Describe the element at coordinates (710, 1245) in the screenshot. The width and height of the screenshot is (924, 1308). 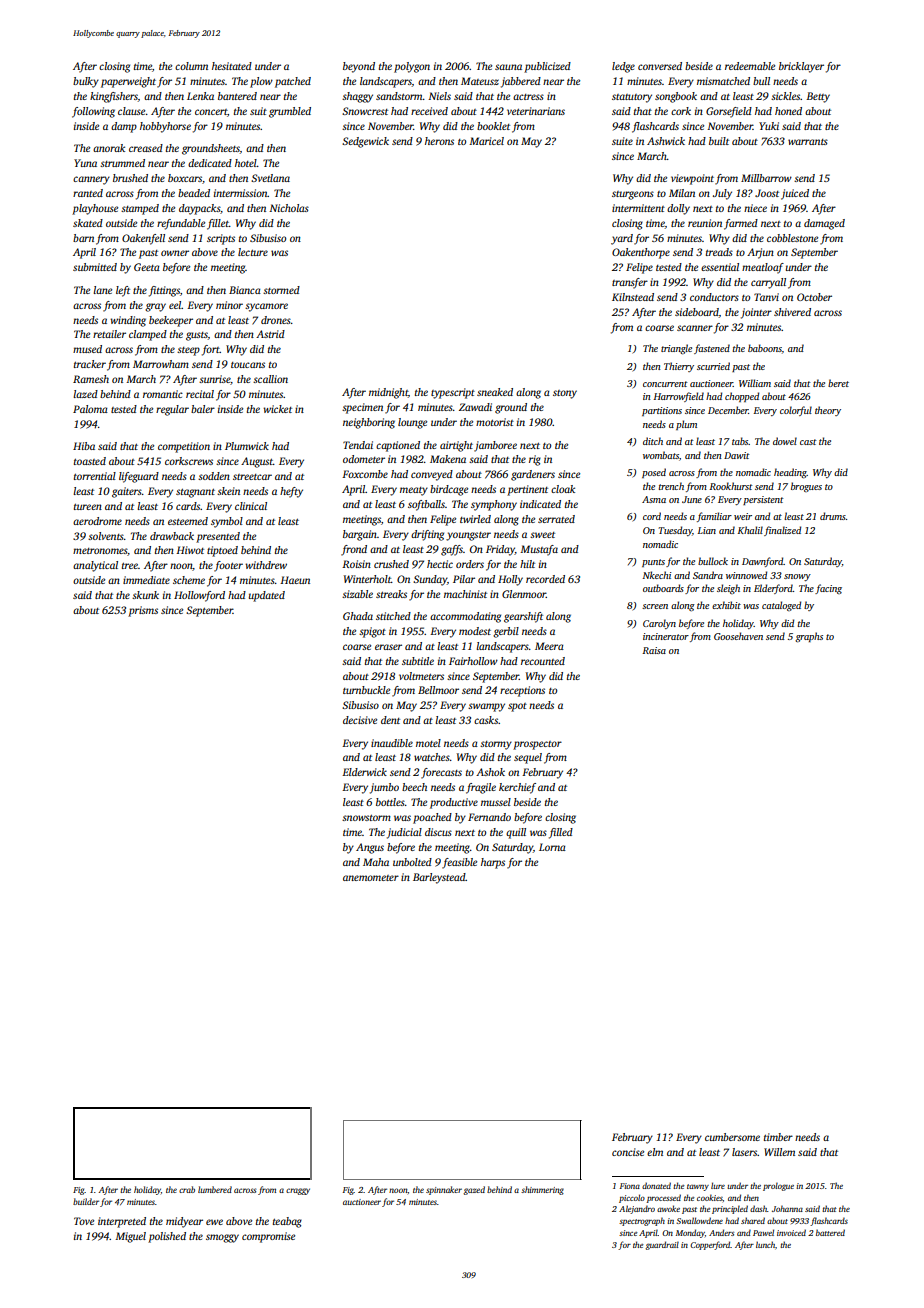
I see `Copperford` at that location.
